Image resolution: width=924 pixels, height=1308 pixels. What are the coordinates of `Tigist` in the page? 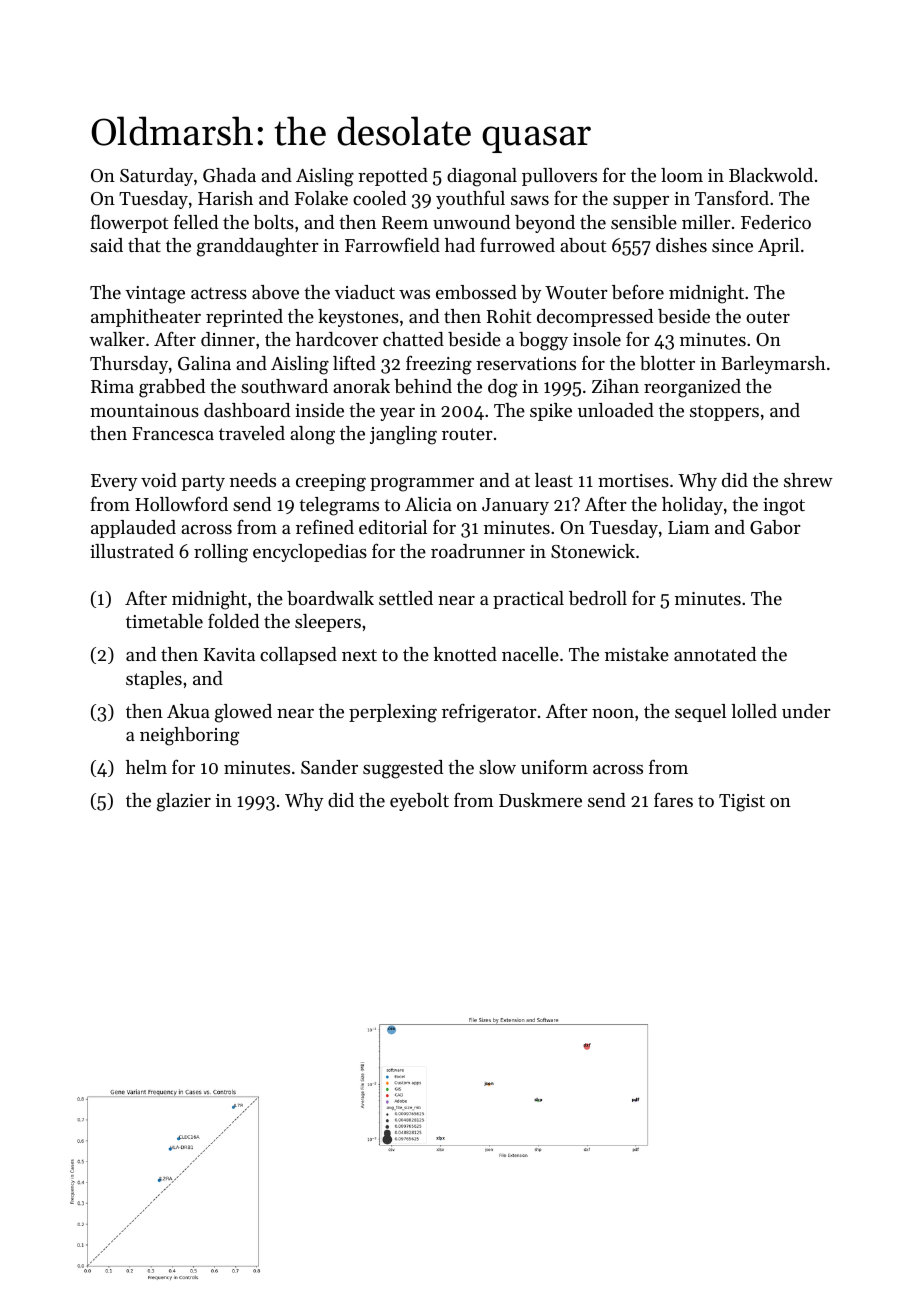 It's located at (742, 803).
